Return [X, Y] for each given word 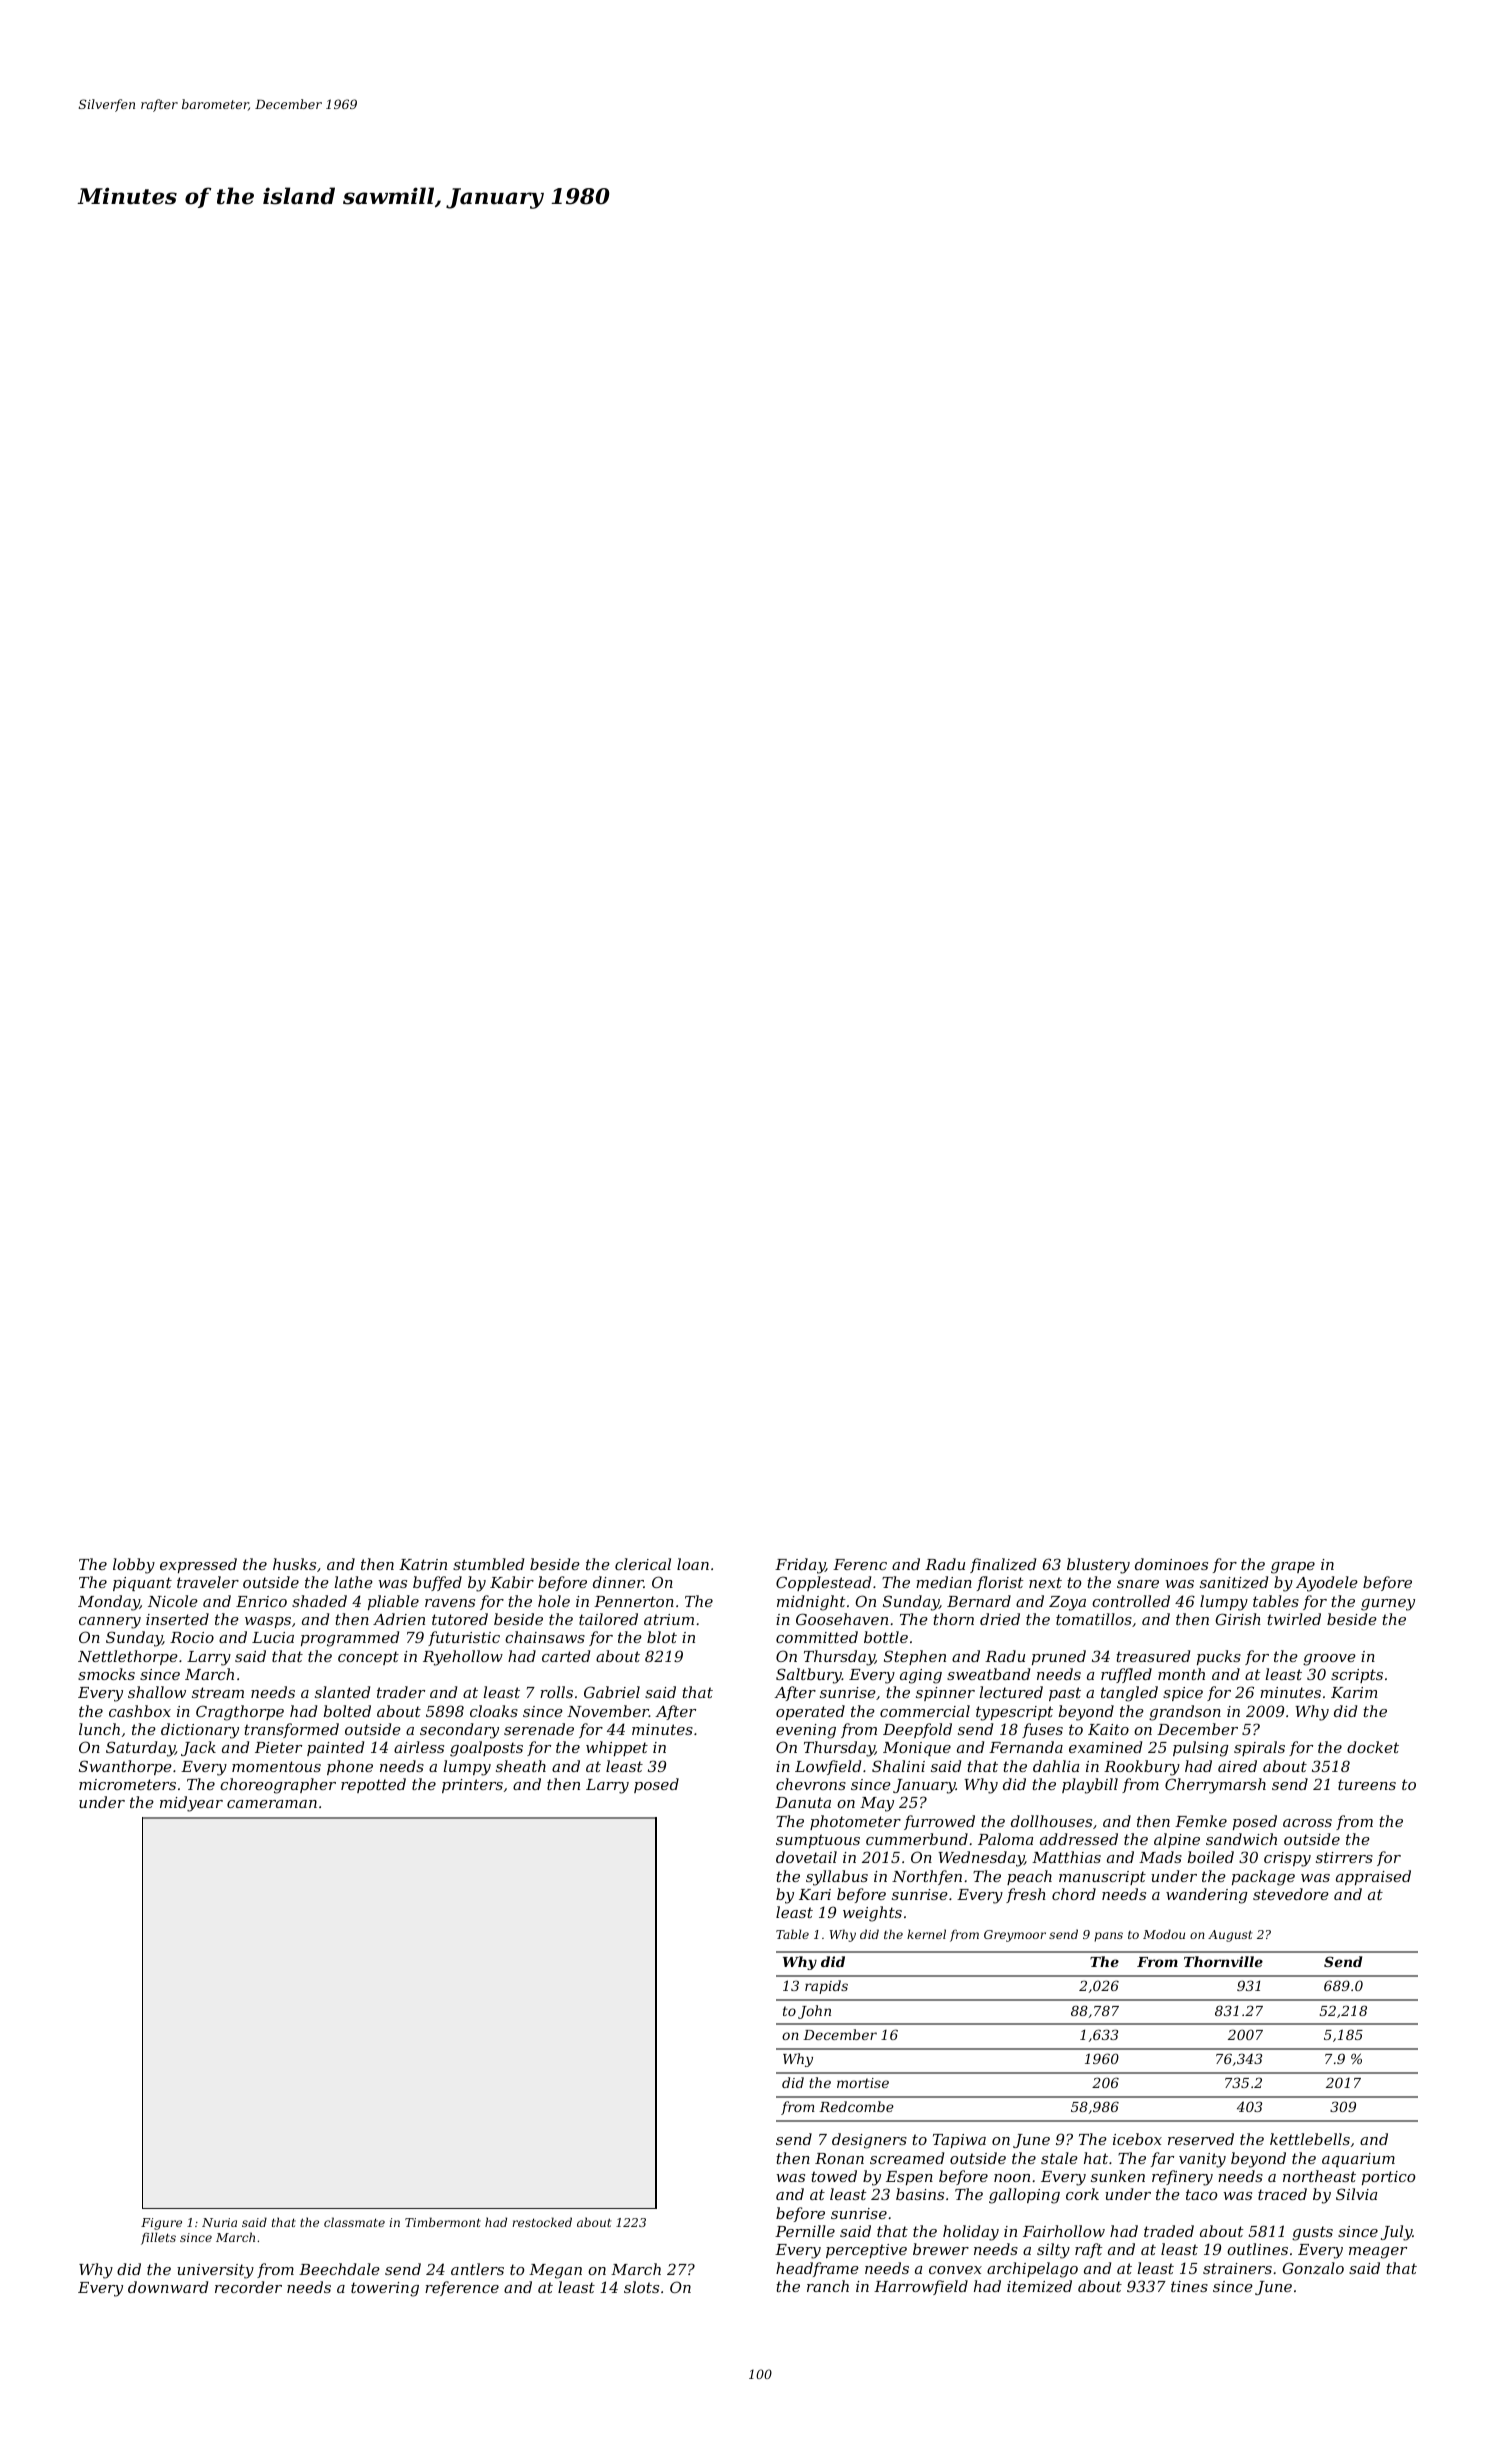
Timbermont [443, 2222]
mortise [863, 2083]
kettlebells [1310, 2139]
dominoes [1171, 1564]
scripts [1357, 1676]
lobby [134, 1566]
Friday [800, 1566]
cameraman [272, 1804]
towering [385, 2289]
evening [806, 1731]
